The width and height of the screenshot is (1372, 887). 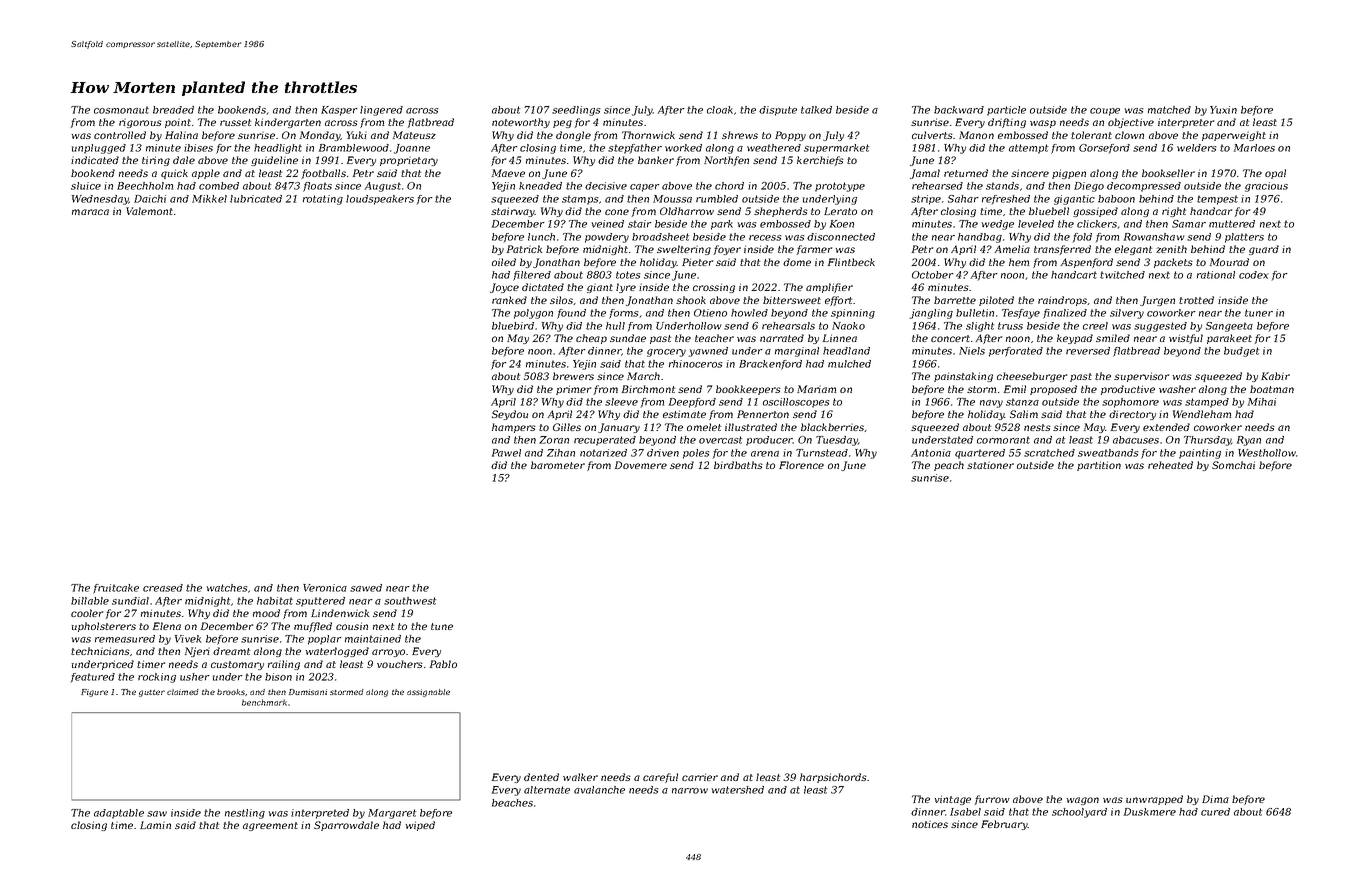 What do you see at coordinates (325, 588) in the screenshot?
I see `Veronica` at bounding box center [325, 588].
